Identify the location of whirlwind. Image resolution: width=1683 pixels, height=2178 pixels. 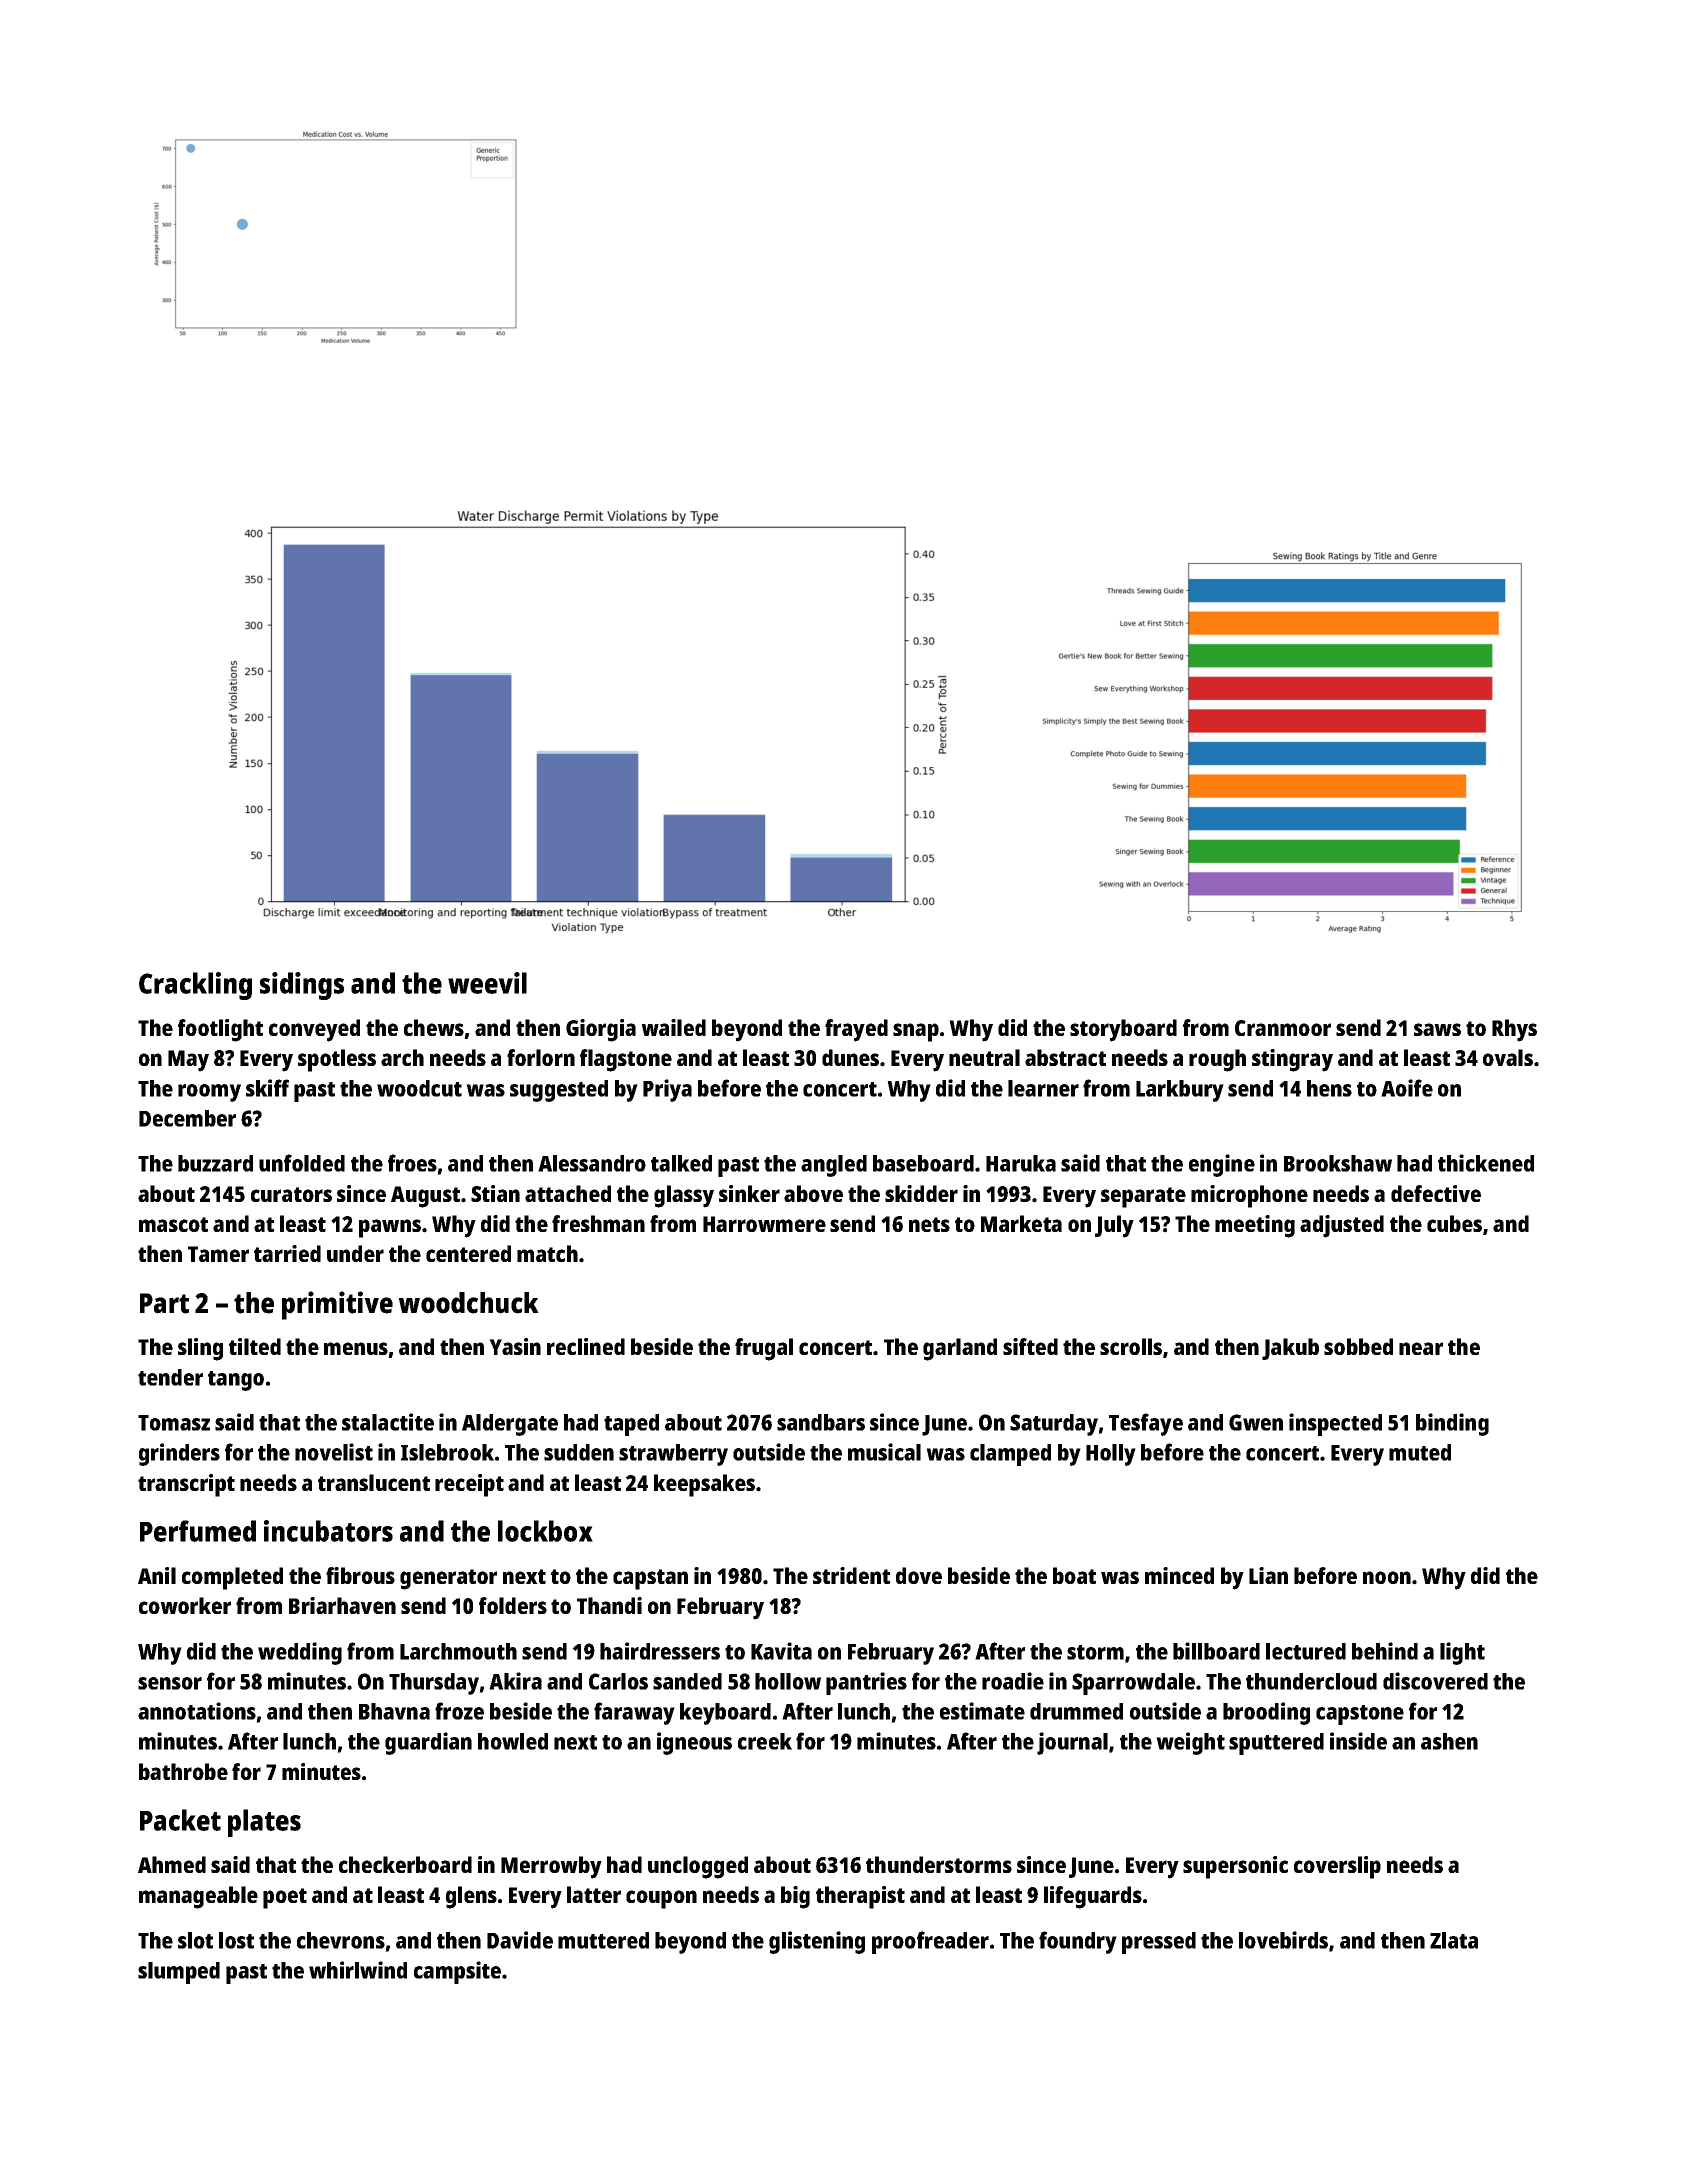
(358, 1970).
